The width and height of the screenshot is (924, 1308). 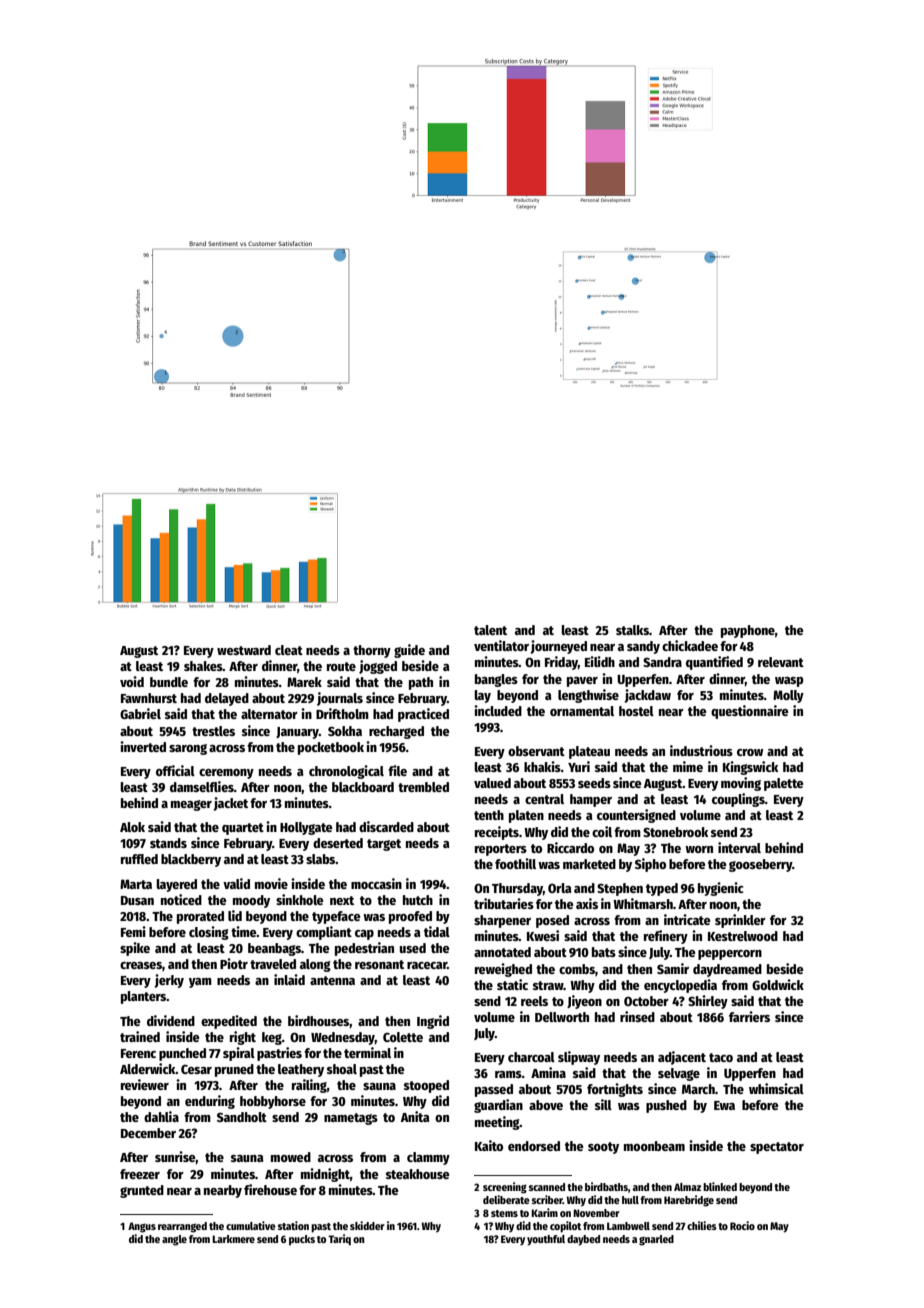 I want to click on included, so click(x=498, y=710).
